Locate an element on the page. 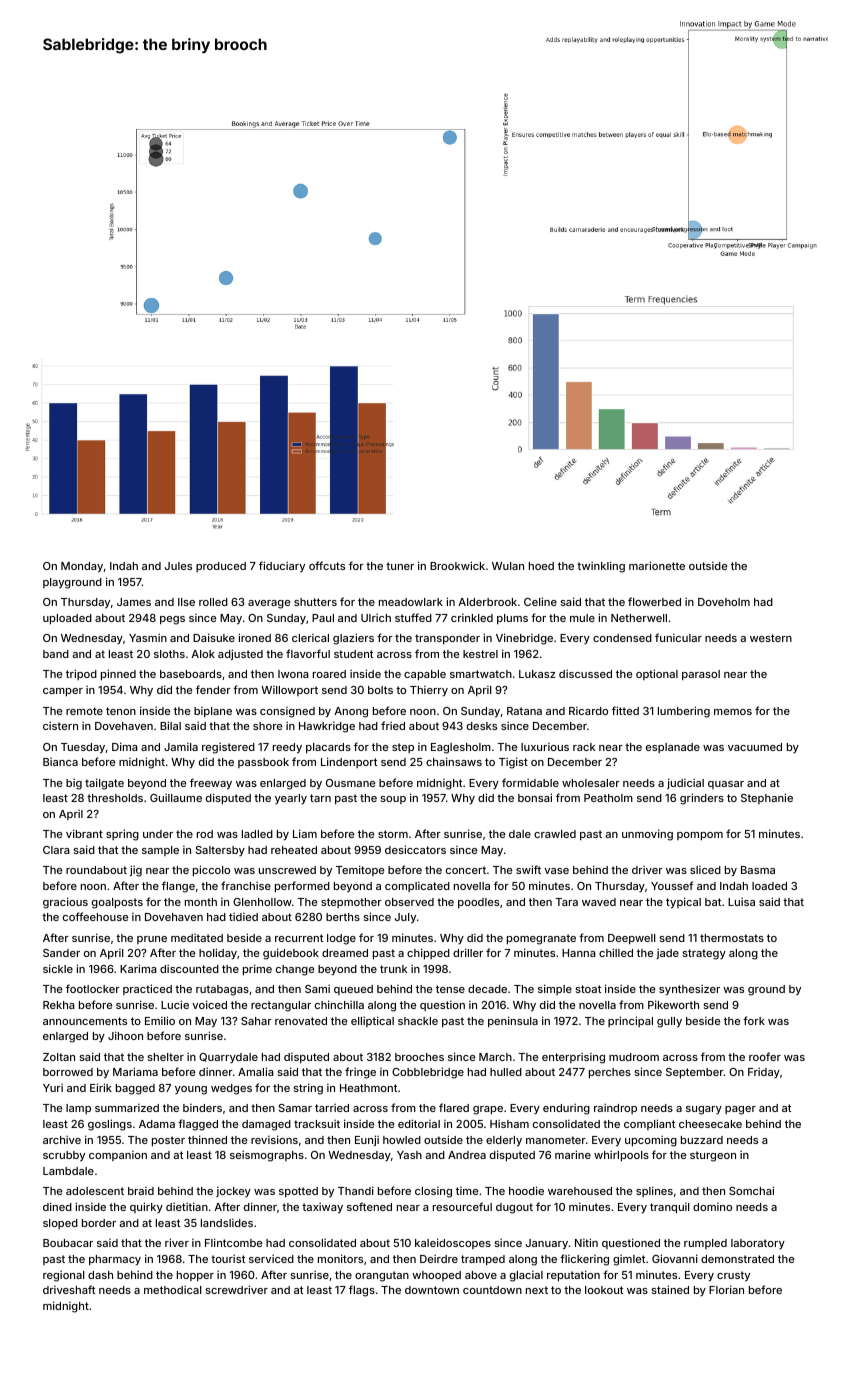  methodical is located at coordinates (173, 1289).
